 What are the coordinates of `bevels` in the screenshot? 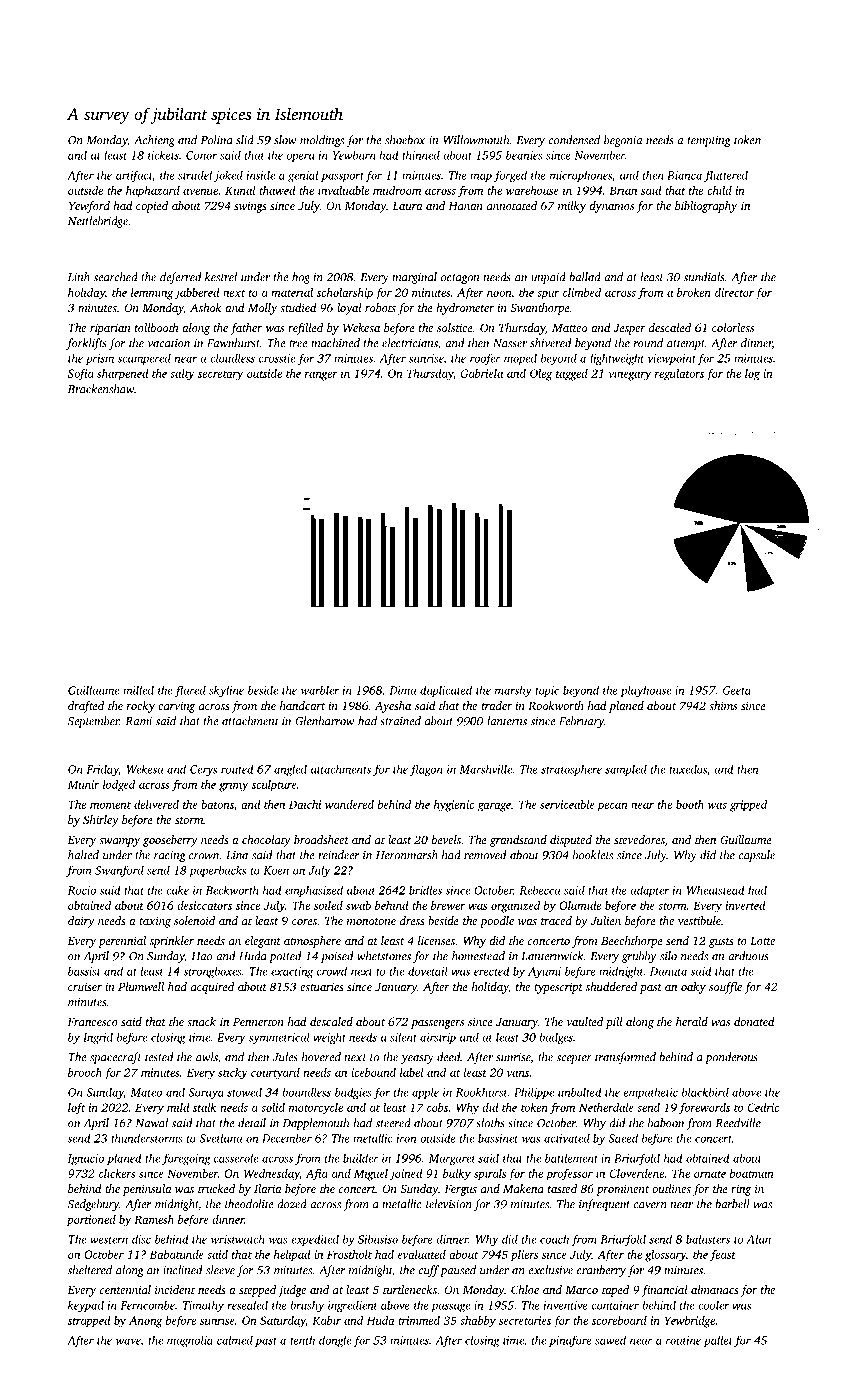 It's located at (446, 839).
